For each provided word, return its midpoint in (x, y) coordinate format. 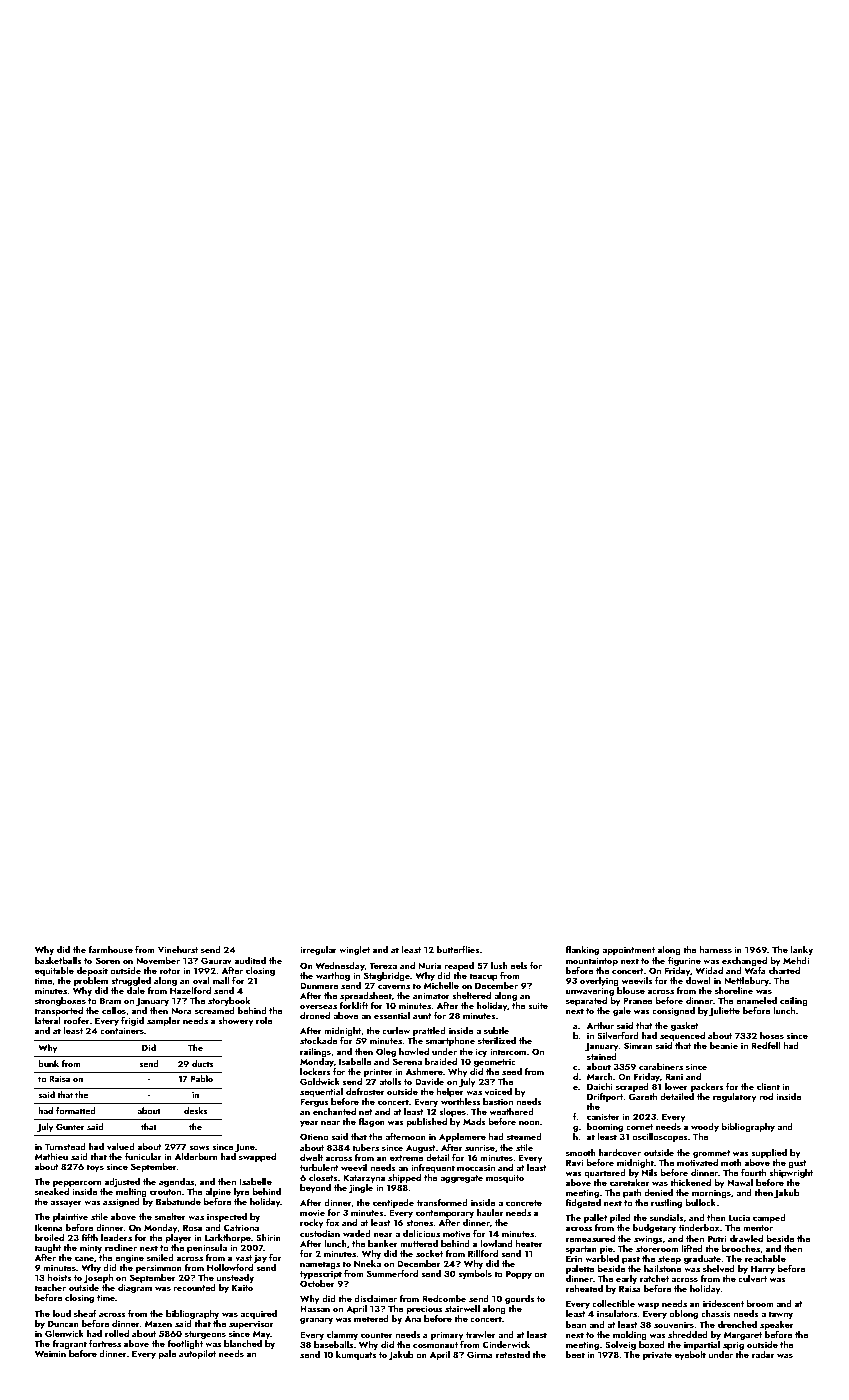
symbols (475, 1274)
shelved (719, 1268)
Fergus (314, 1102)
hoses (772, 1035)
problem (91, 981)
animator (431, 995)
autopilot (197, 1354)
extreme (406, 1158)
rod (766, 1096)
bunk (48, 1063)
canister (603, 1116)
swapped (257, 1157)
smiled (160, 1257)
